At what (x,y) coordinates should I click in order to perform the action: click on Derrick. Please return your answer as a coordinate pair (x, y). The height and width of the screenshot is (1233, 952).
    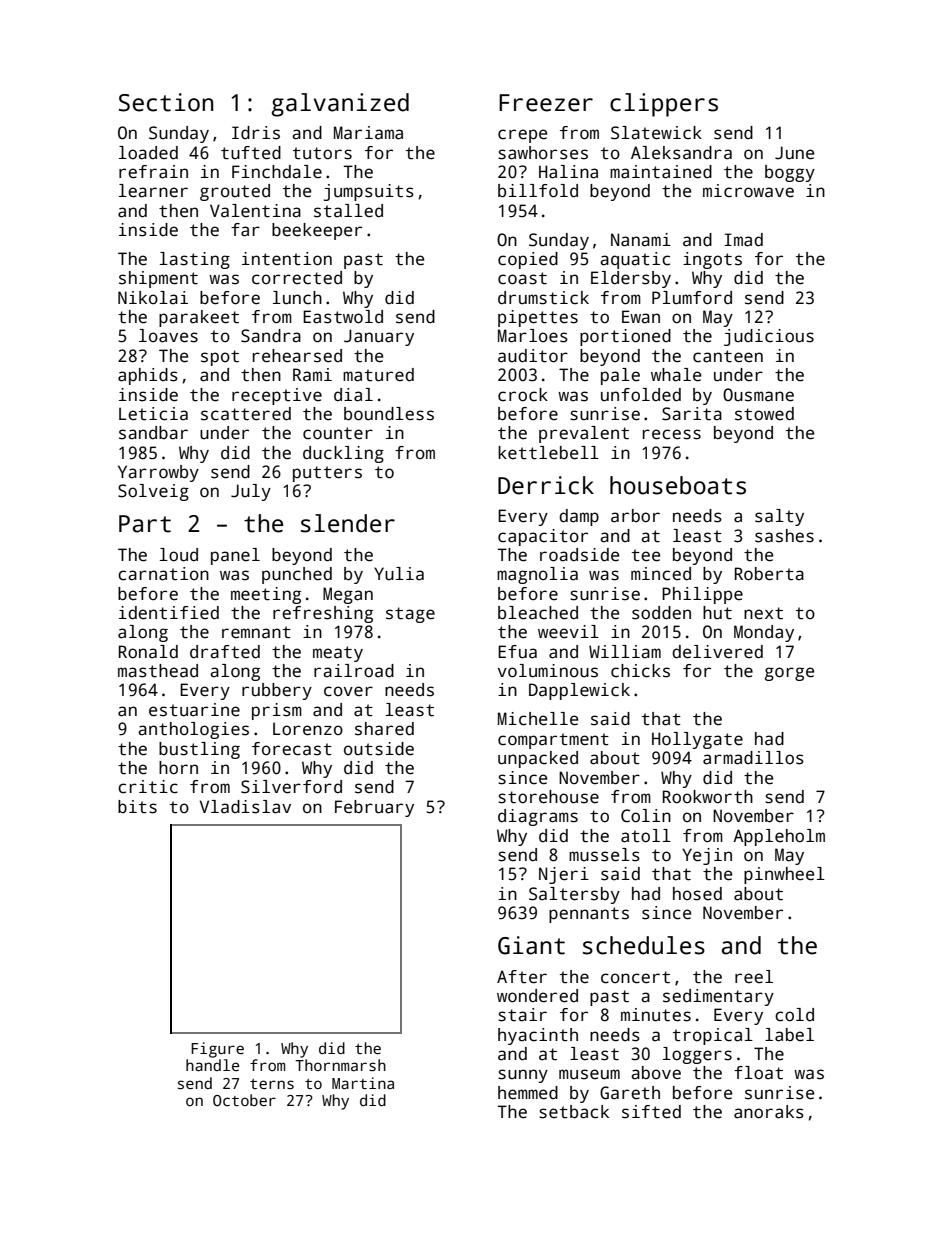
    Looking at the image, I should click on (546, 485).
